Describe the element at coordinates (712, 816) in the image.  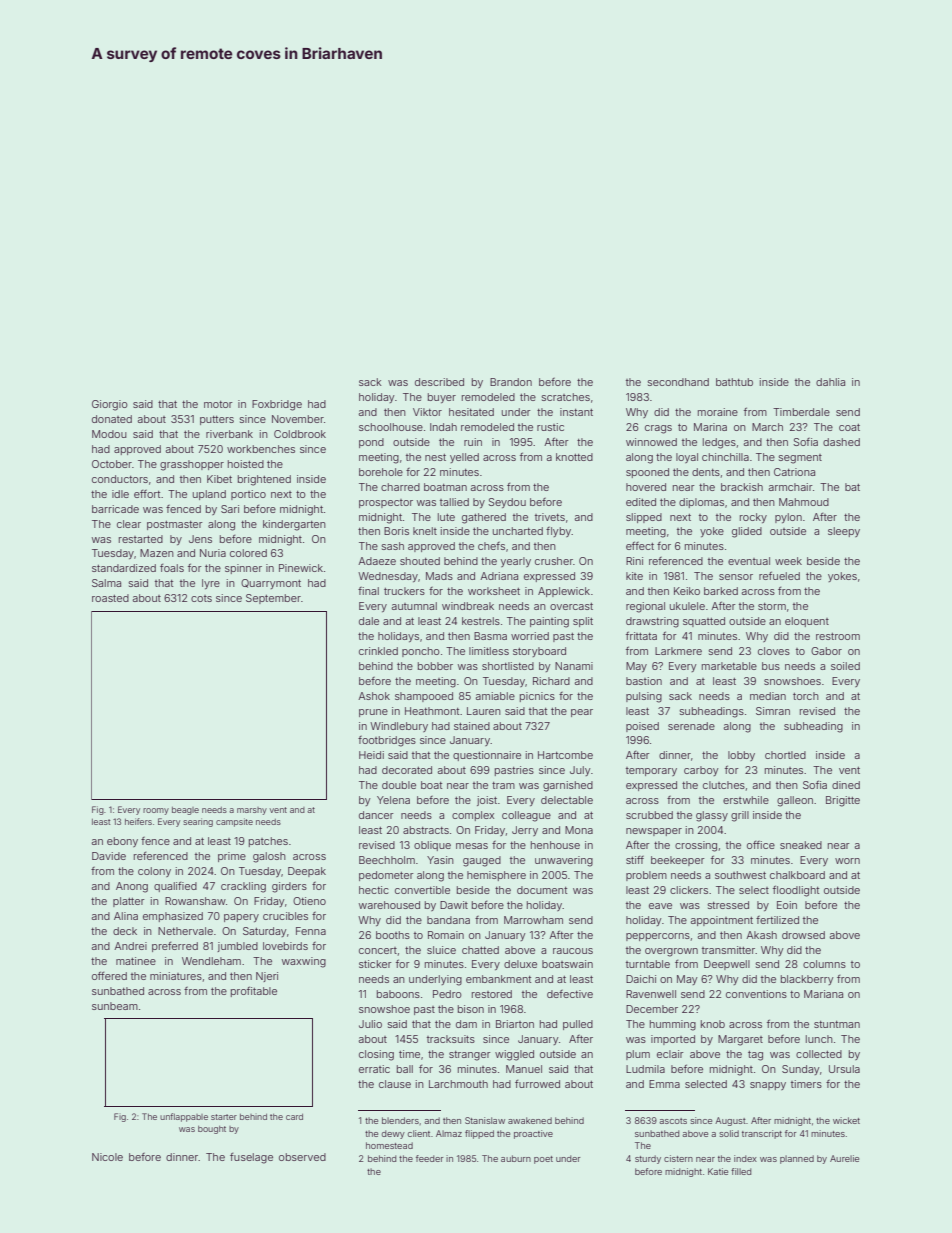
I see `glassy` at that location.
